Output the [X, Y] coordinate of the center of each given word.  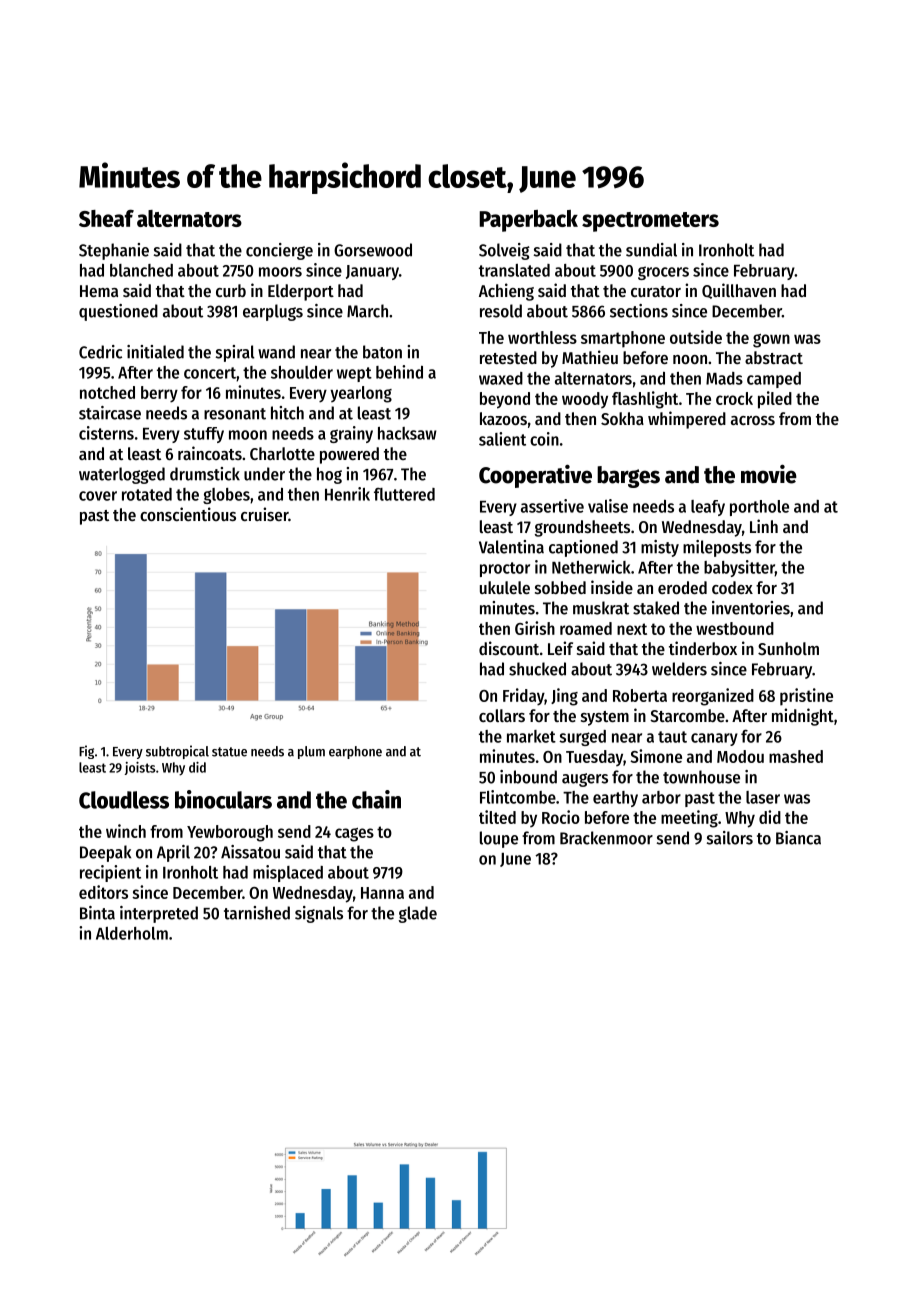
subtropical [177, 752]
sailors [730, 838]
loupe [499, 839]
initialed [155, 352]
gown [771, 341]
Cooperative [535, 476]
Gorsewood [373, 250]
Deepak [105, 853]
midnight [803, 717]
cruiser [265, 514]
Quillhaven [739, 291]
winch [126, 831]
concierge [279, 251]
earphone [355, 752]
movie [769, 474]
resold [501, 311]
